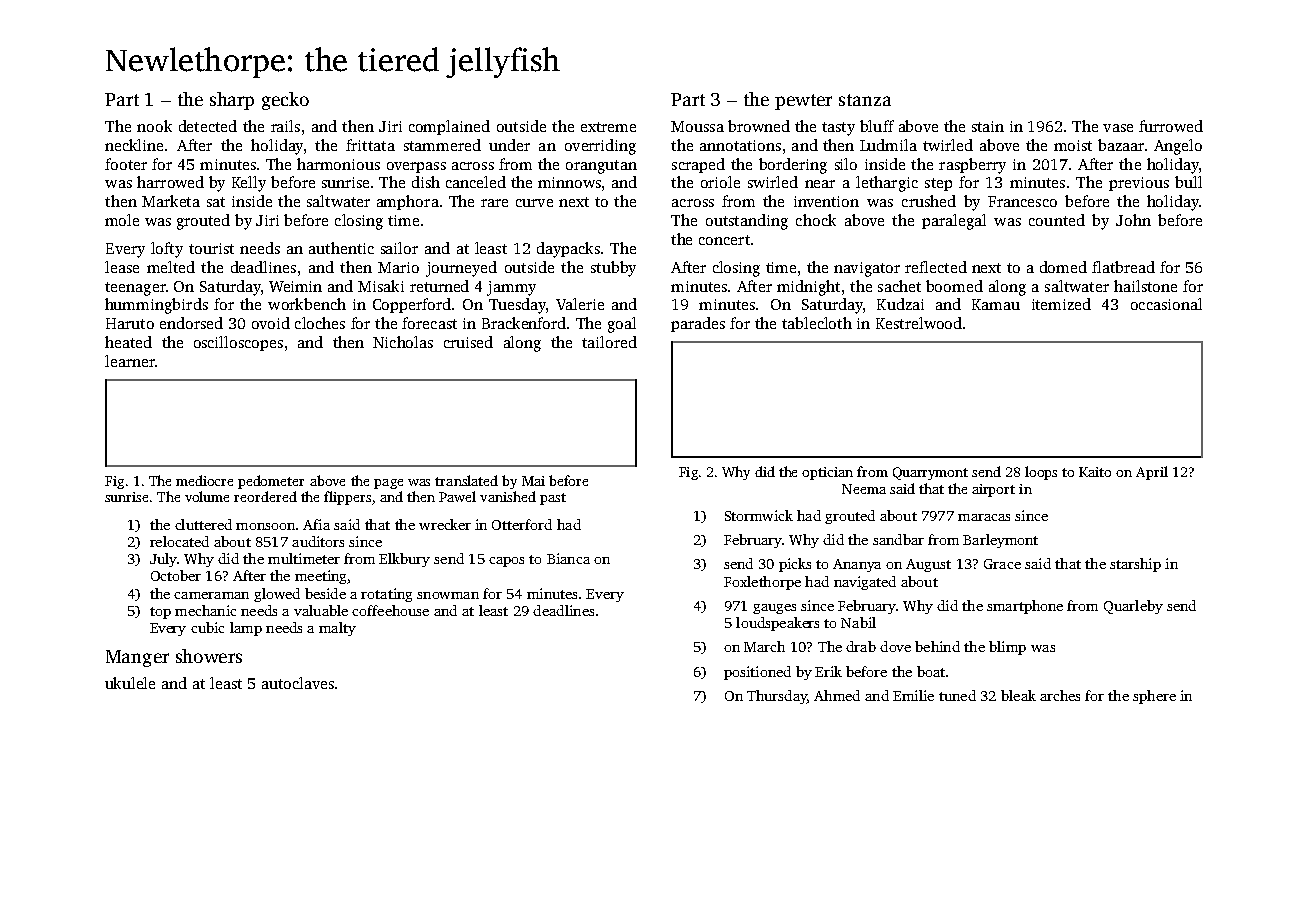 Image resolution: width=1308 pixels, height=924 pixels. What do you see at coordinates (865, 100) in the image?
I see `stanza` at bounding box center [865, 100].
